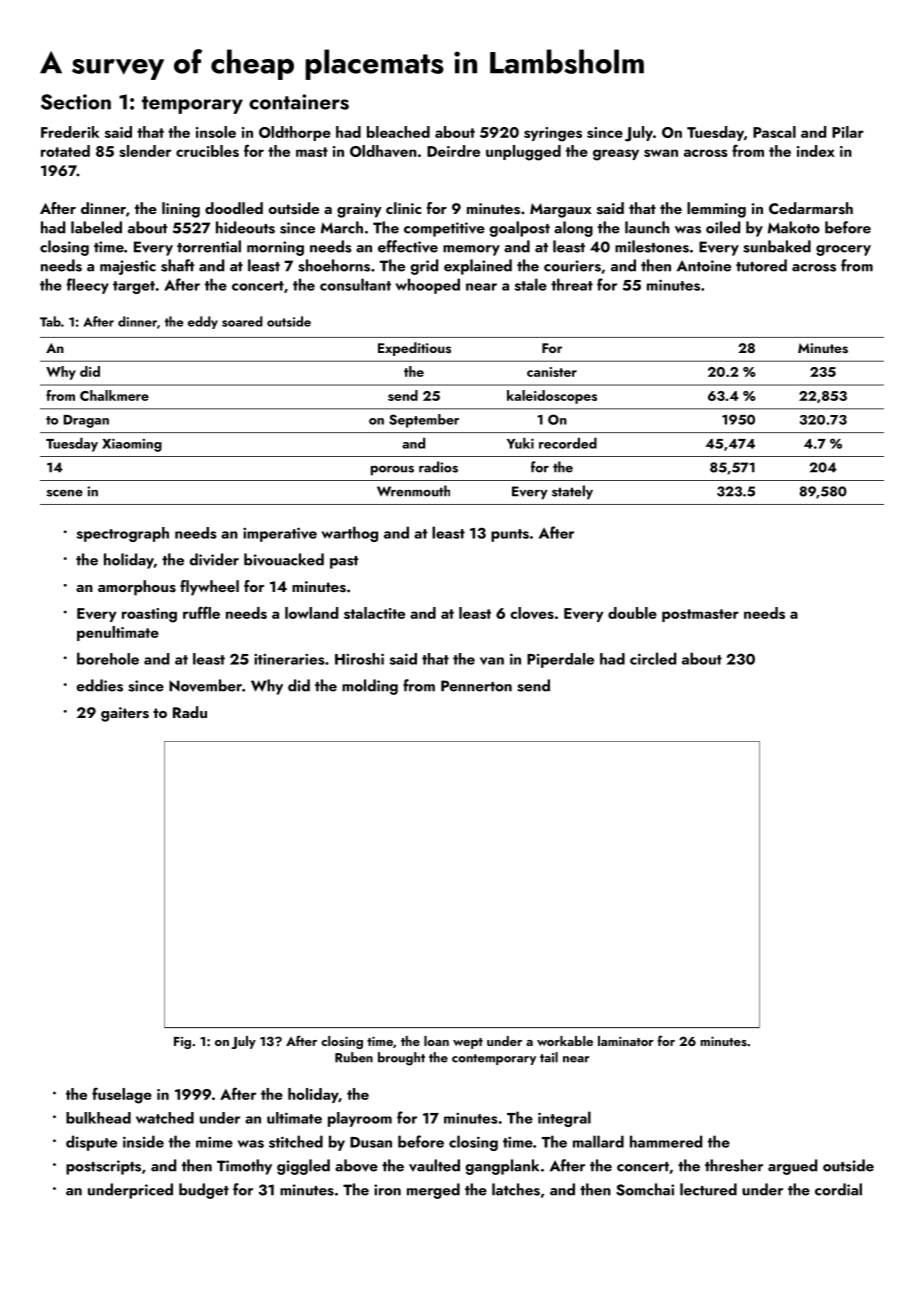 This screenshot has width=924, height=1308. I want to click on Expeditious, so click(414, 349).
